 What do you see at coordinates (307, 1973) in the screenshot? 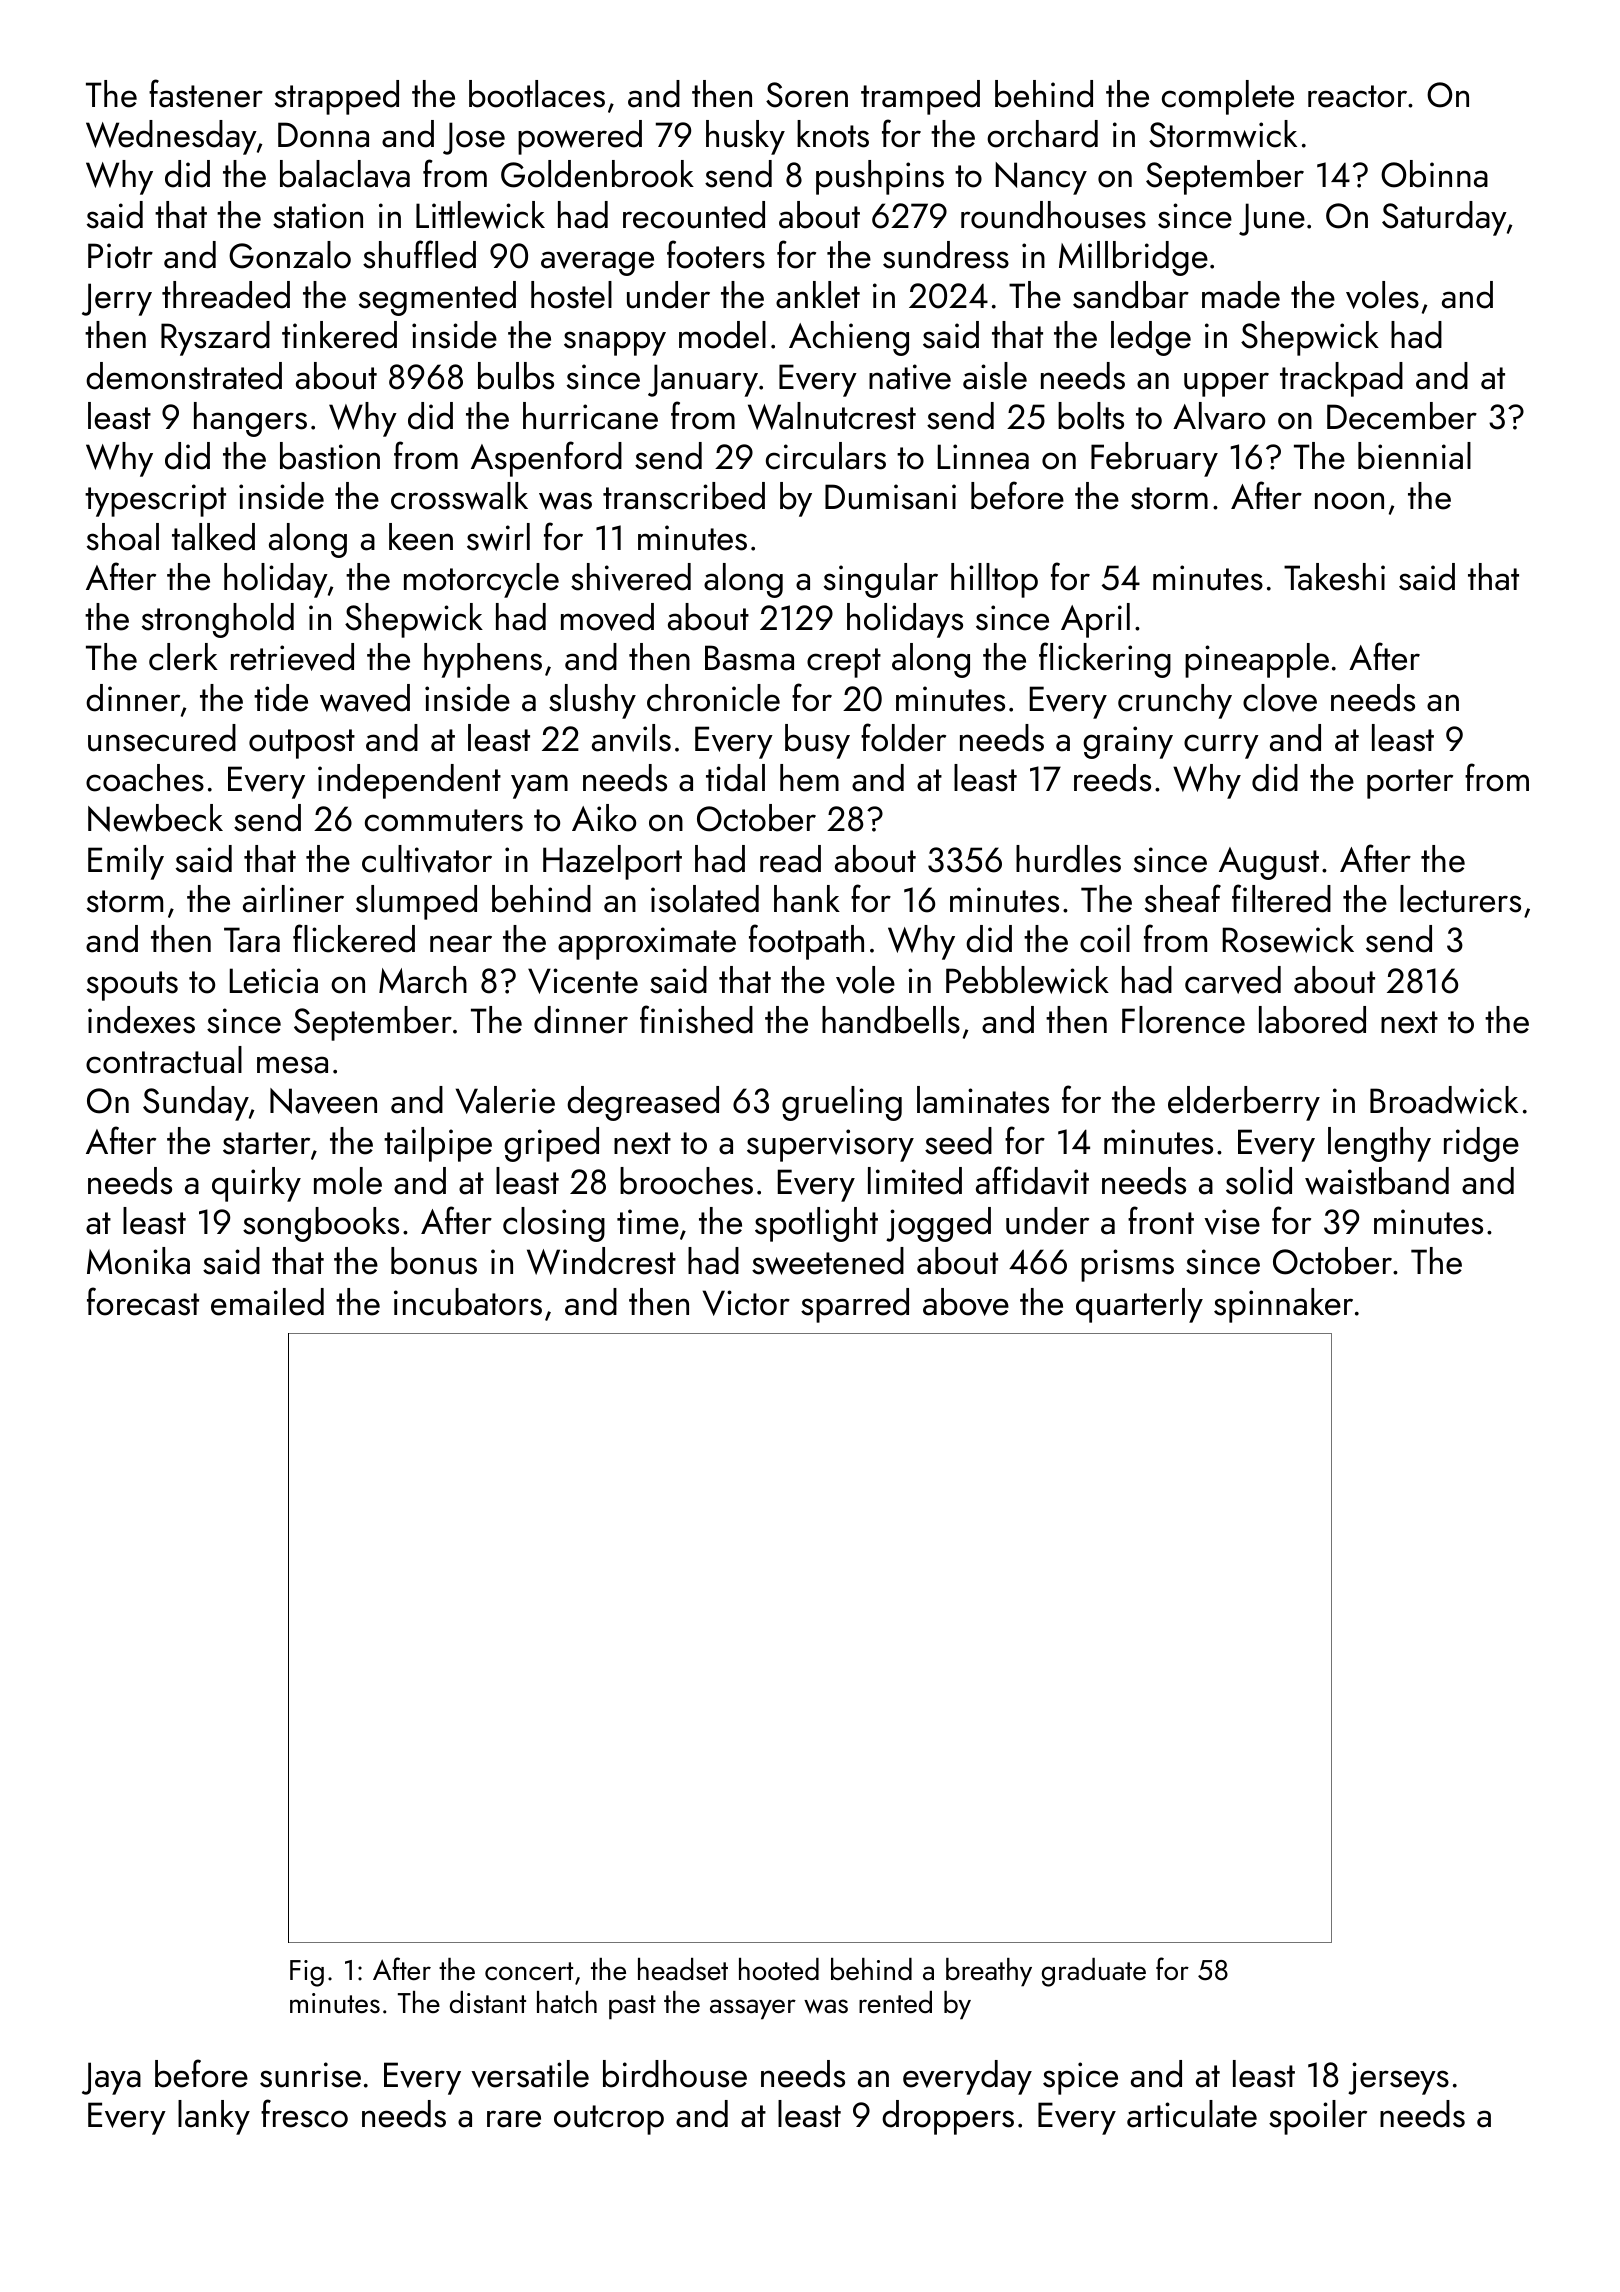
I see `Fig` at bounding box center [307, 1973].
